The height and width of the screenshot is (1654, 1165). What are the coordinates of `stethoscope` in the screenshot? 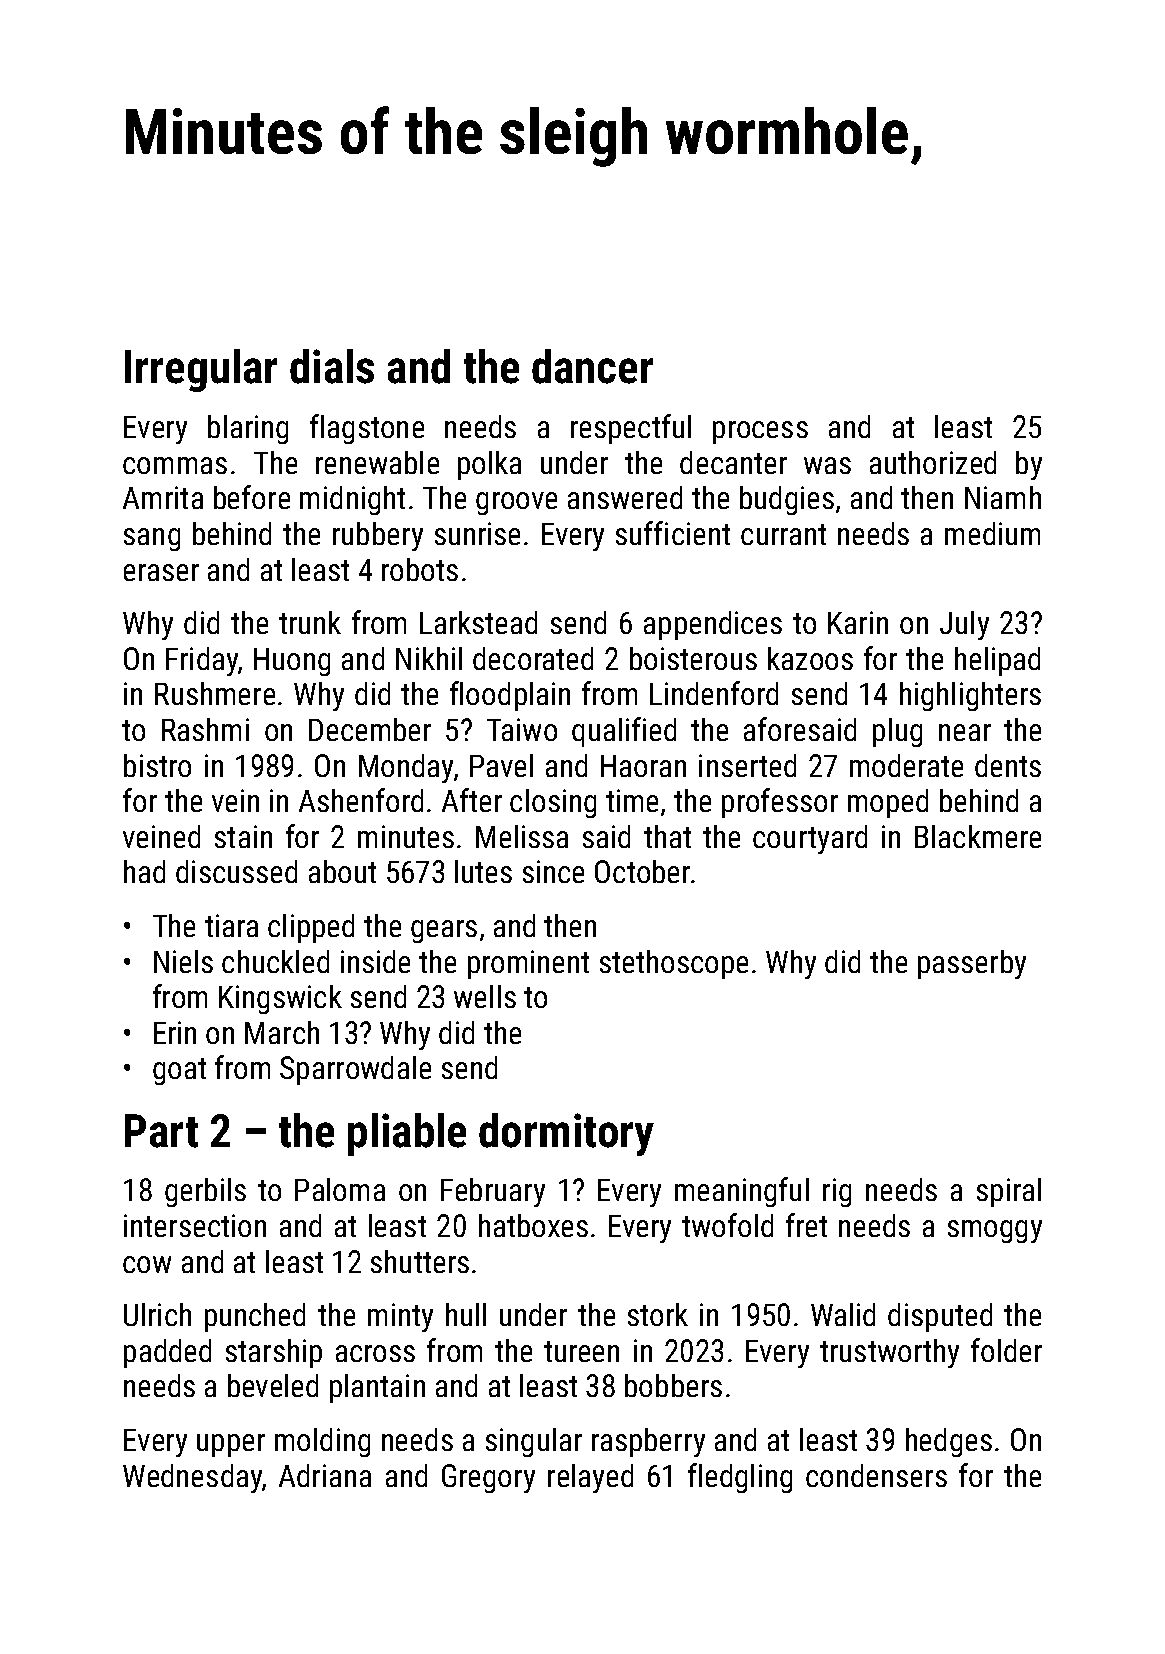 It's located at (674, 964).
